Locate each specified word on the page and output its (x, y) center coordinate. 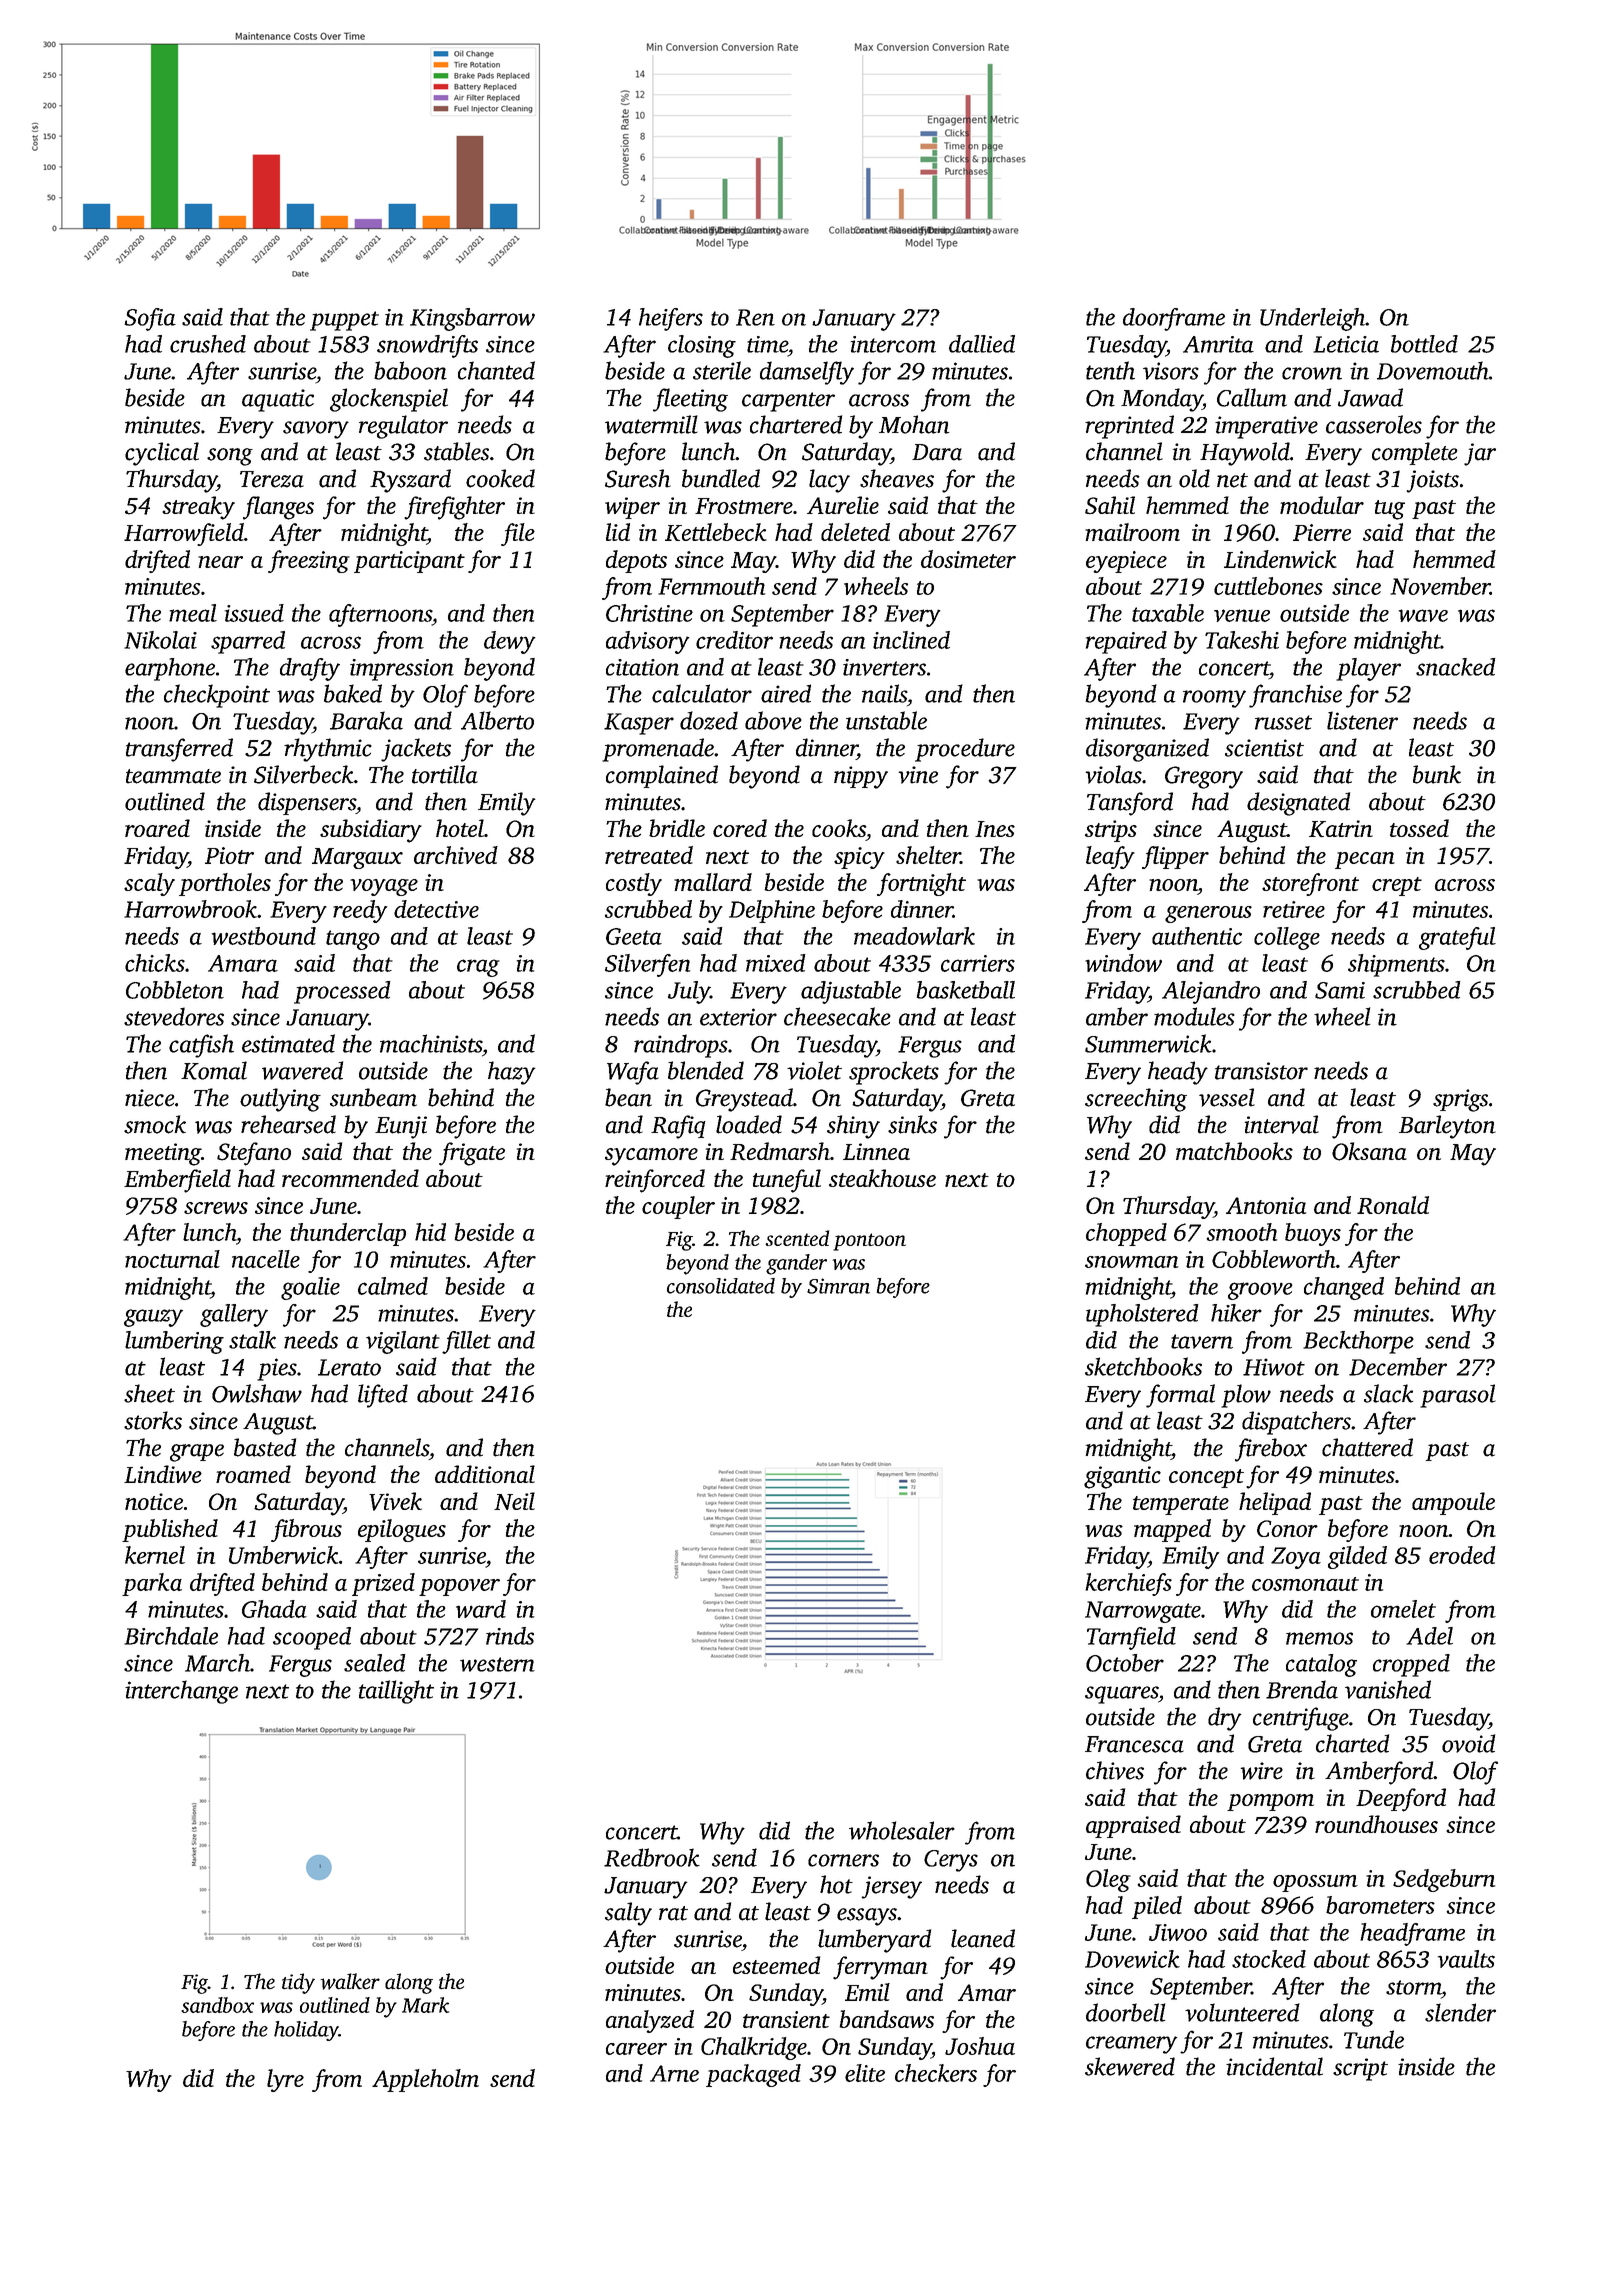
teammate (173, 776)
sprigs (1460, 1100)
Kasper (639, 724)
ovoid (1468, 1743)
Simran (838, 1286)
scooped (312, 1638)
